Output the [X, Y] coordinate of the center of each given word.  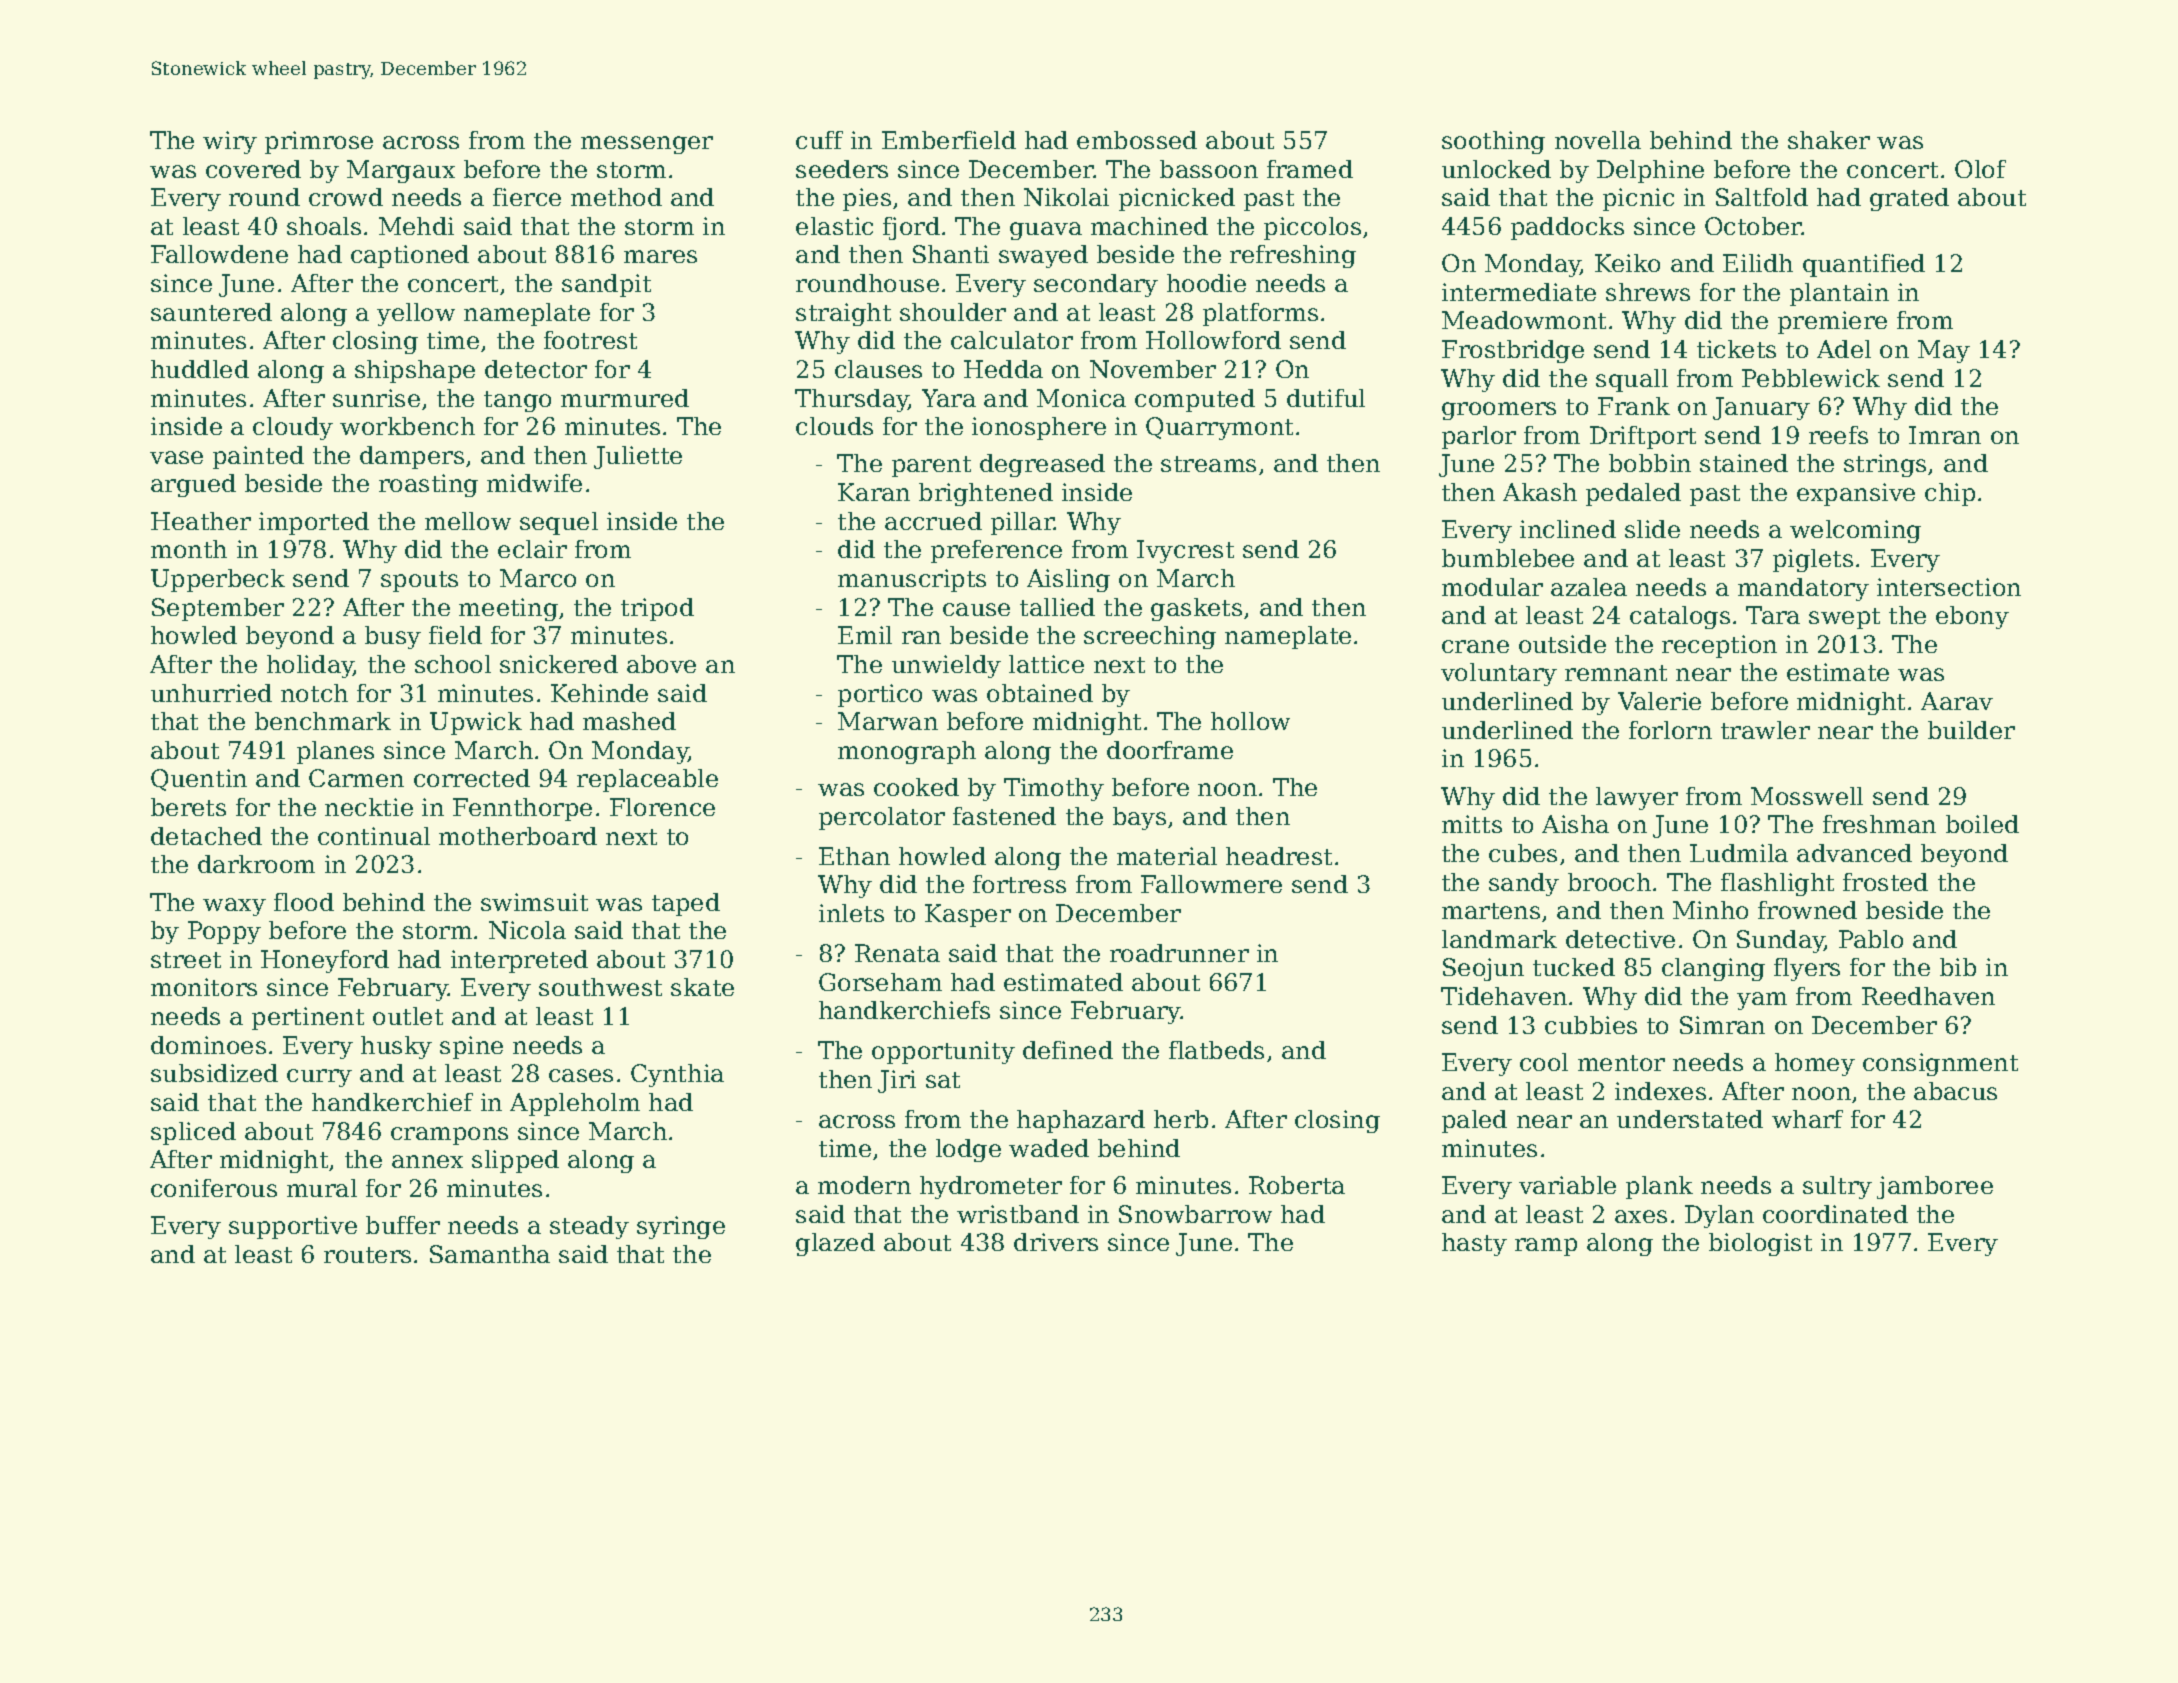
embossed [1137, 140]
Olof [1980, 169]
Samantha [490, 1254]
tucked [1574, 967]
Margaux [401, 171]
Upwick [476, 723]
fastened [1004, 816]
